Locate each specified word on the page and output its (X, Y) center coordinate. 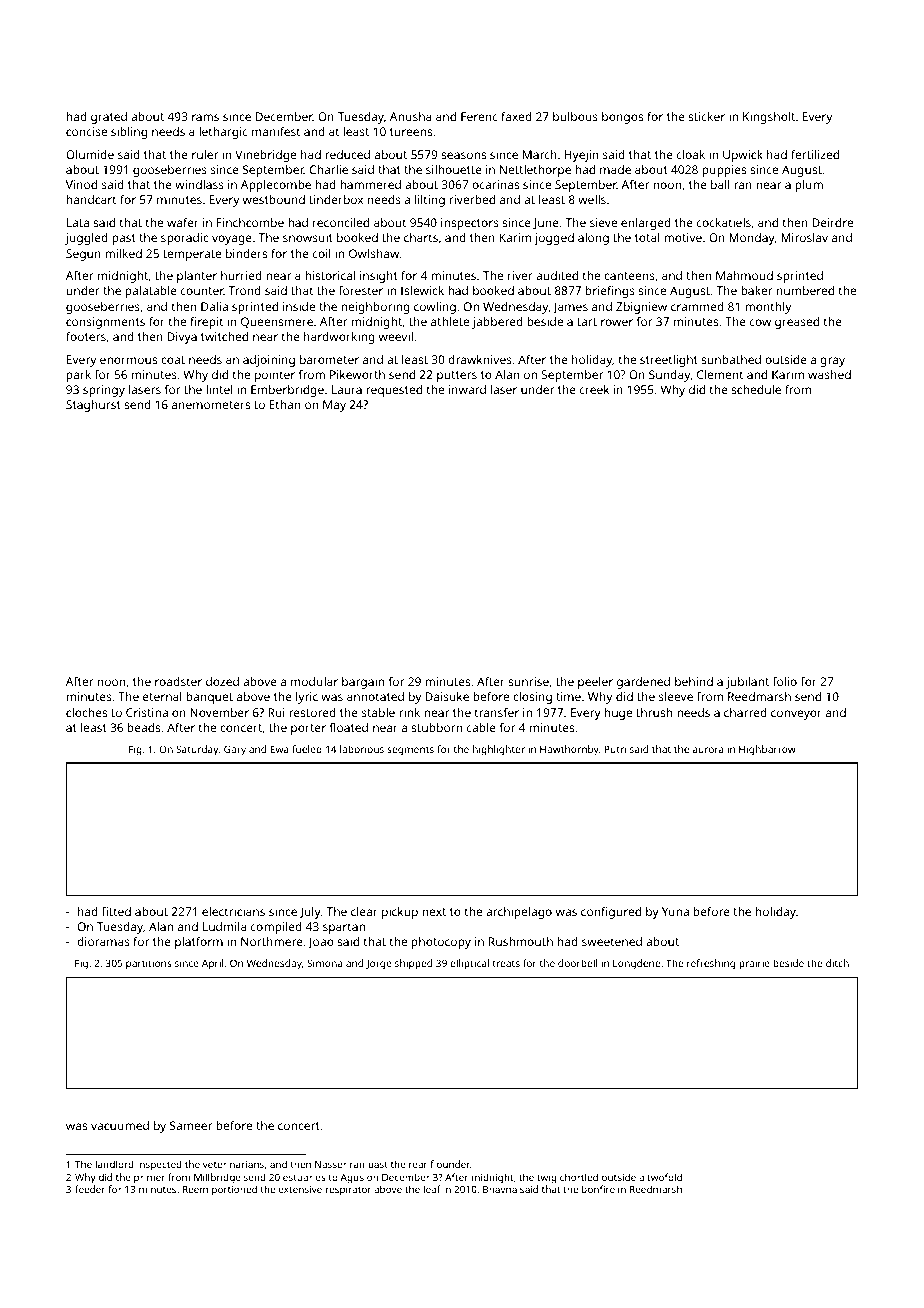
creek (594, 389)
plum (809, 186)
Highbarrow (767, 750)
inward (467, 389)
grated (109, 118)
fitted (116, 911)
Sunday (669, 376)
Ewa (279, 749)
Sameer (191, 1125)
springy (104, 391)
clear (364, 911)
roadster (178, 681)
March (540, 154)
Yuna (675, 911)
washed (829, 374)
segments (410, 751)
